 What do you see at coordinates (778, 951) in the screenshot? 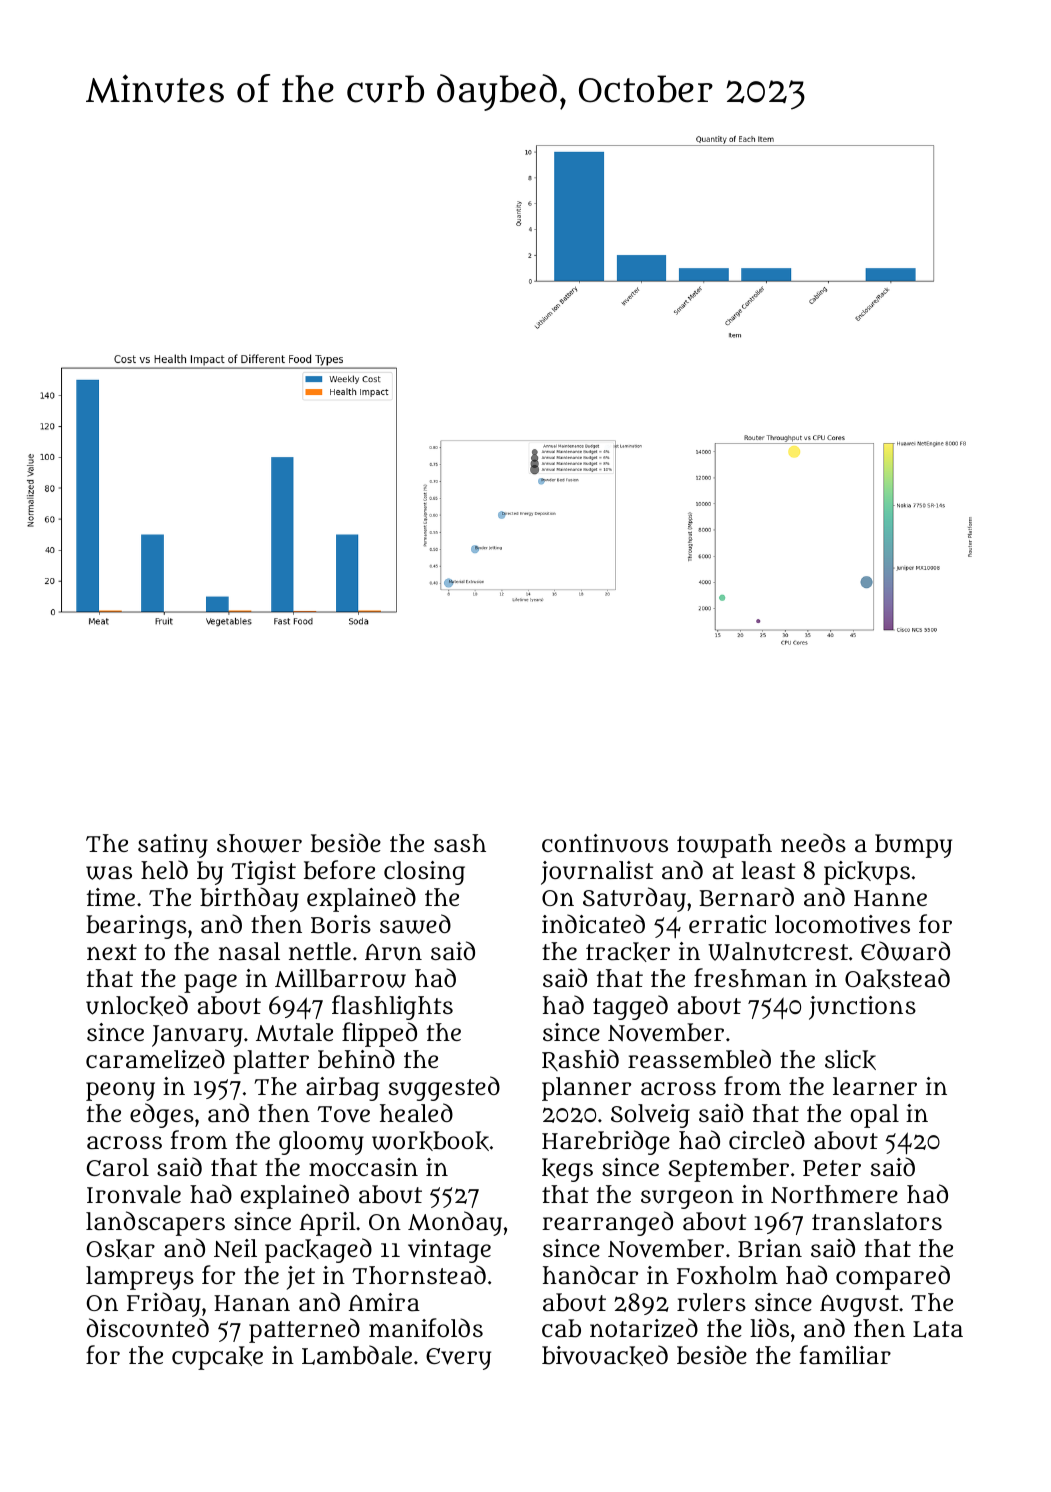
I see `Walnutcrest` at bounding box center [778, 951].
